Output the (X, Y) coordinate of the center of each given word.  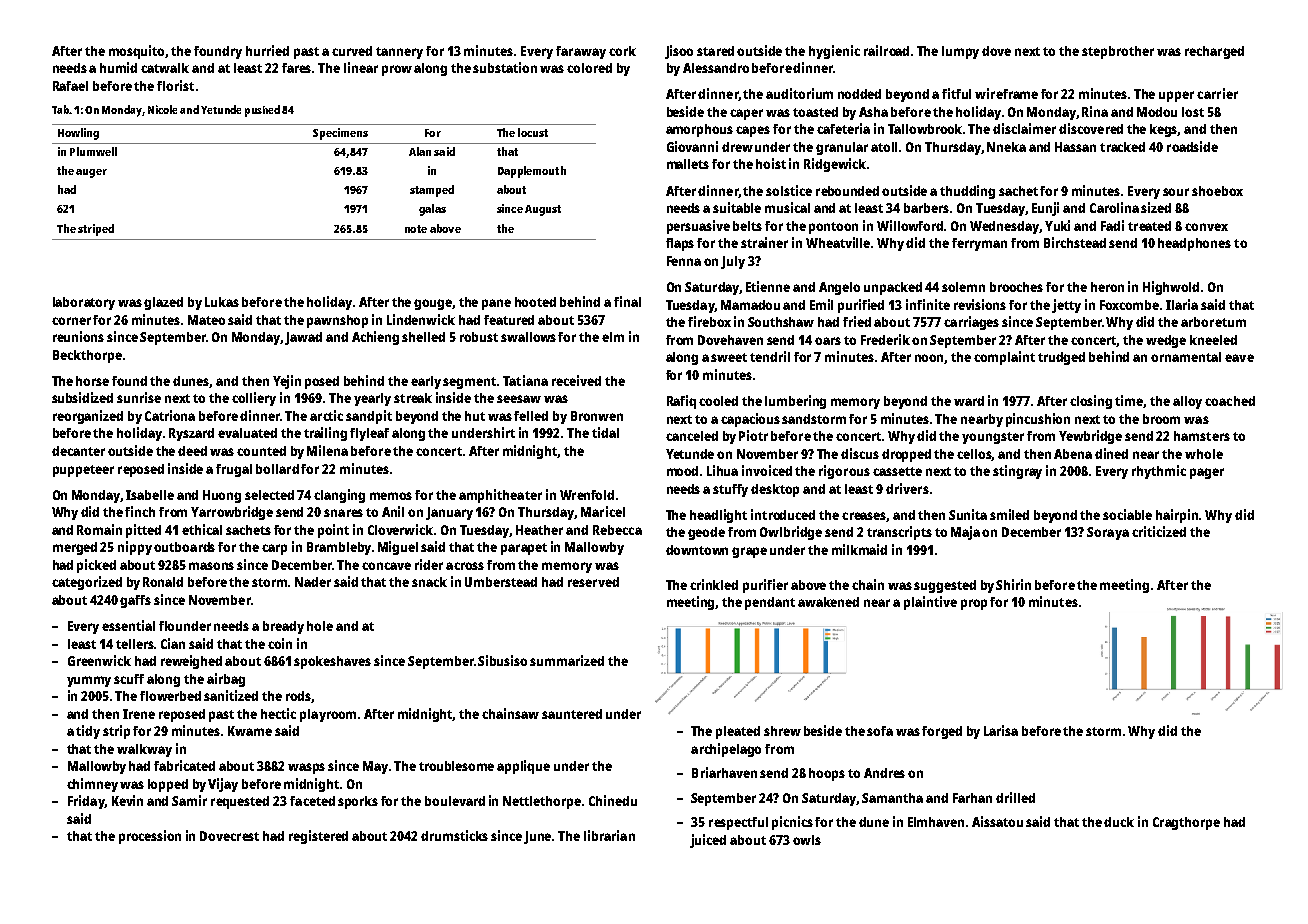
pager (1207, 473)
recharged (1214, 52)
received (576, 380)
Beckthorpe (87, 356)
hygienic (834, 52)
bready (283, 627)
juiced (708, 841)
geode (706, 533)
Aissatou (997, 821)
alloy (1187, 402)
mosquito (137, 52)
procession (150, 837)
